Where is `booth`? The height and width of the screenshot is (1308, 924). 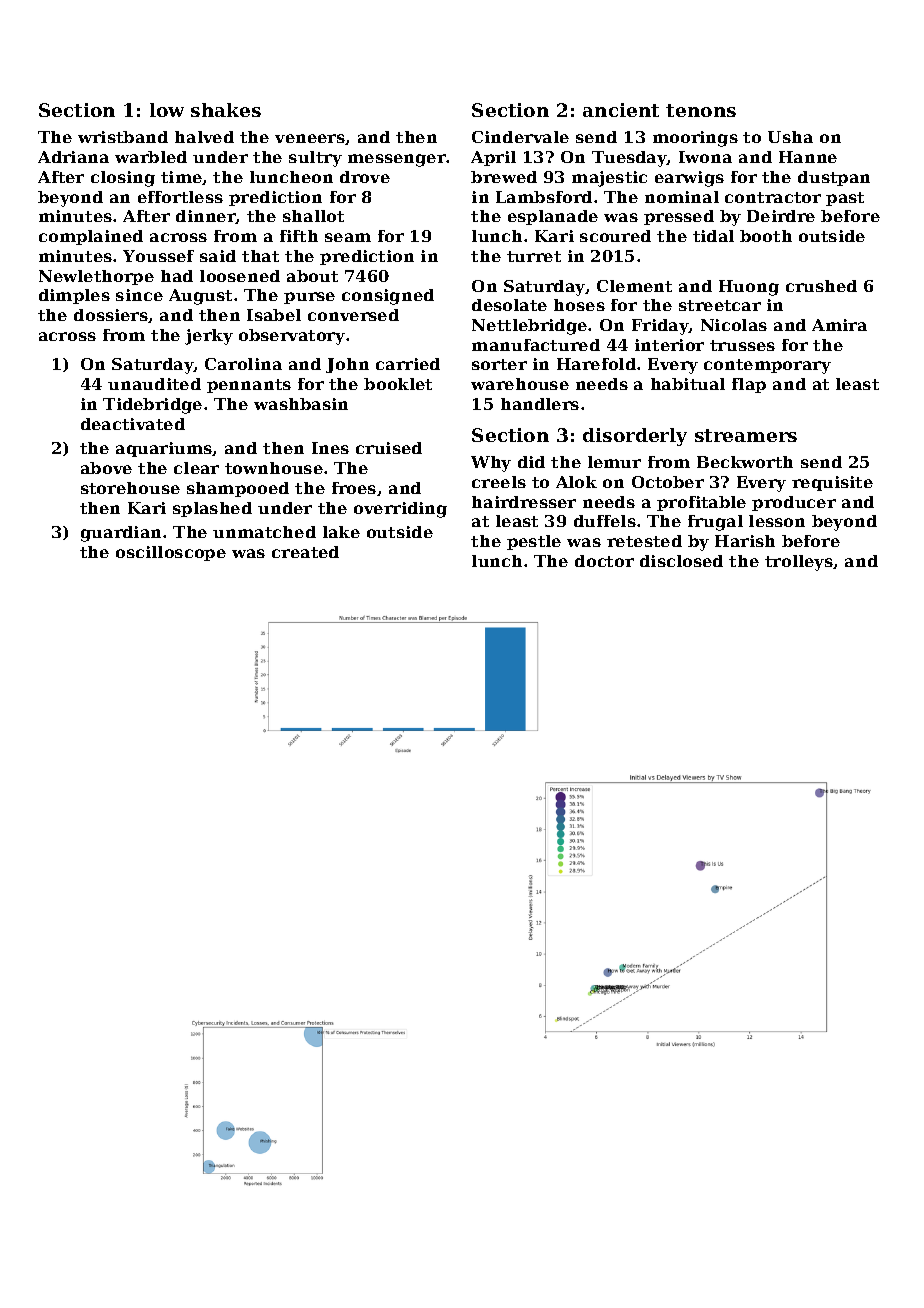 booth is located at coordinates (766, 236).
